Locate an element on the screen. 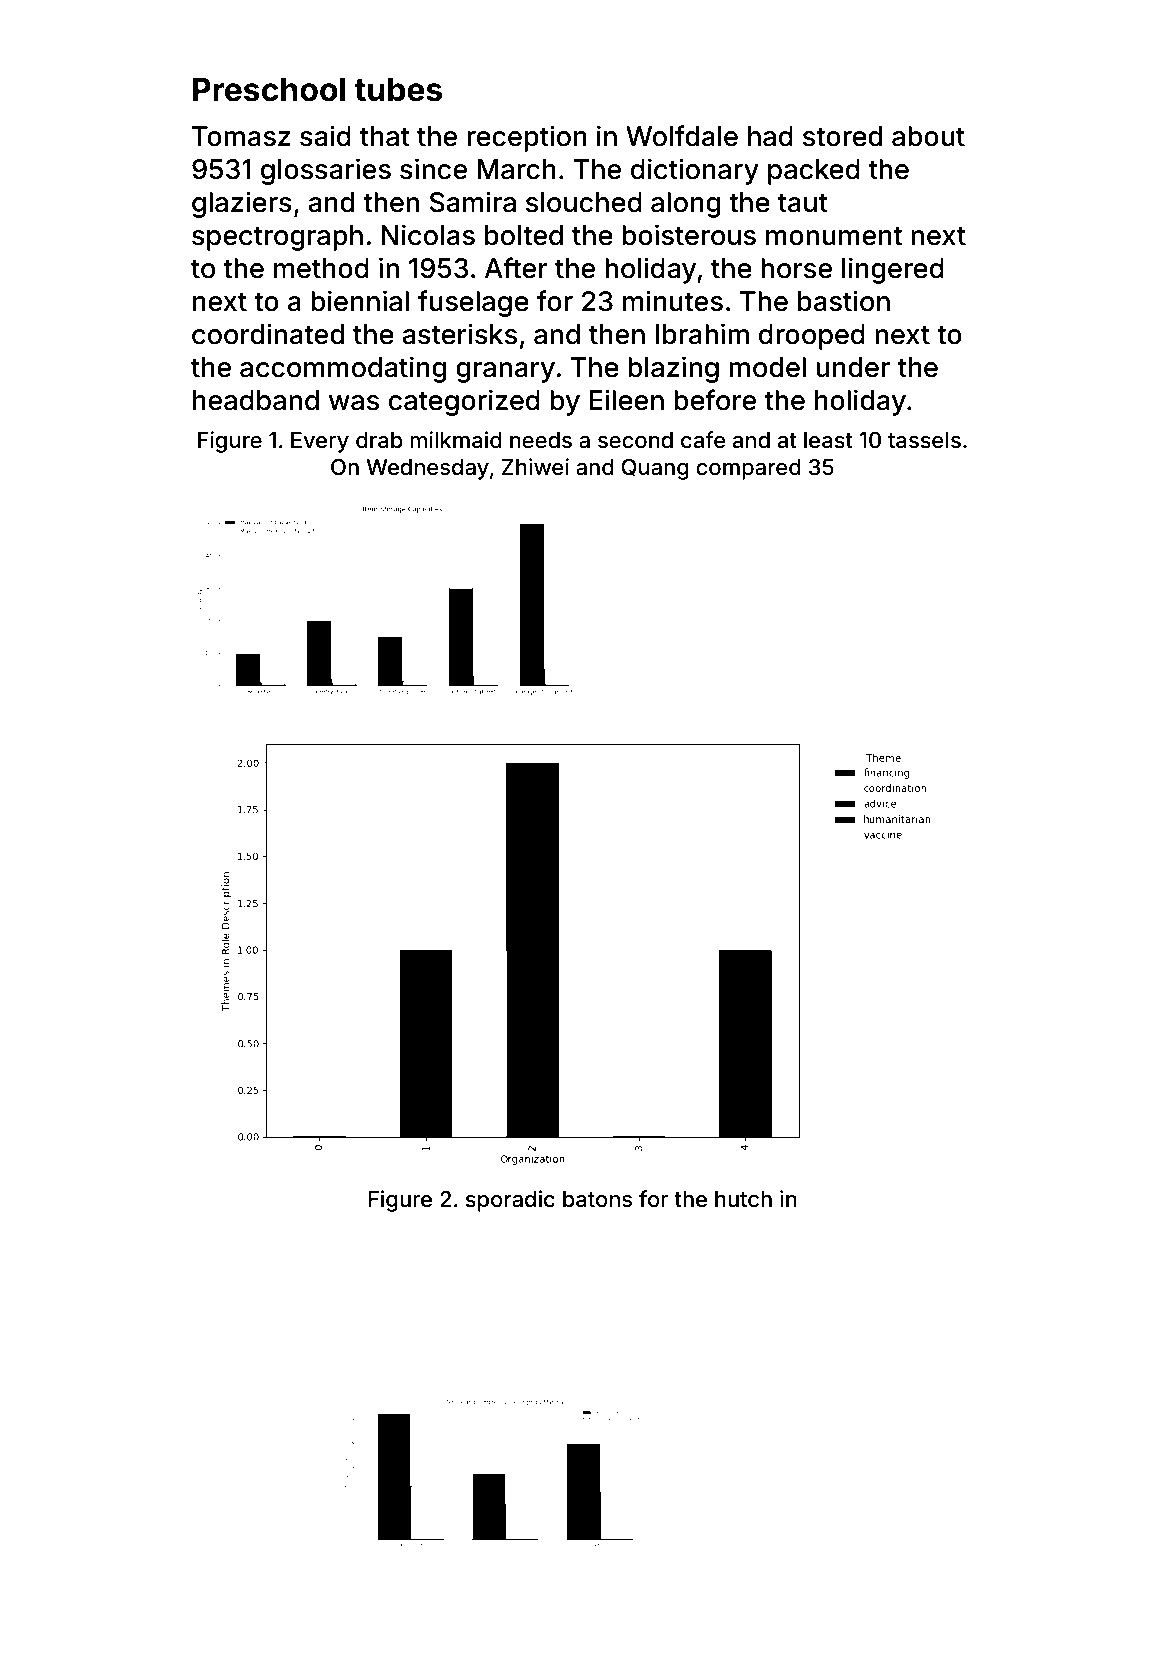 Image resolution: width=1165 pixels, height=1654 pixels. glossaries is located at coordinates (326, 171).
